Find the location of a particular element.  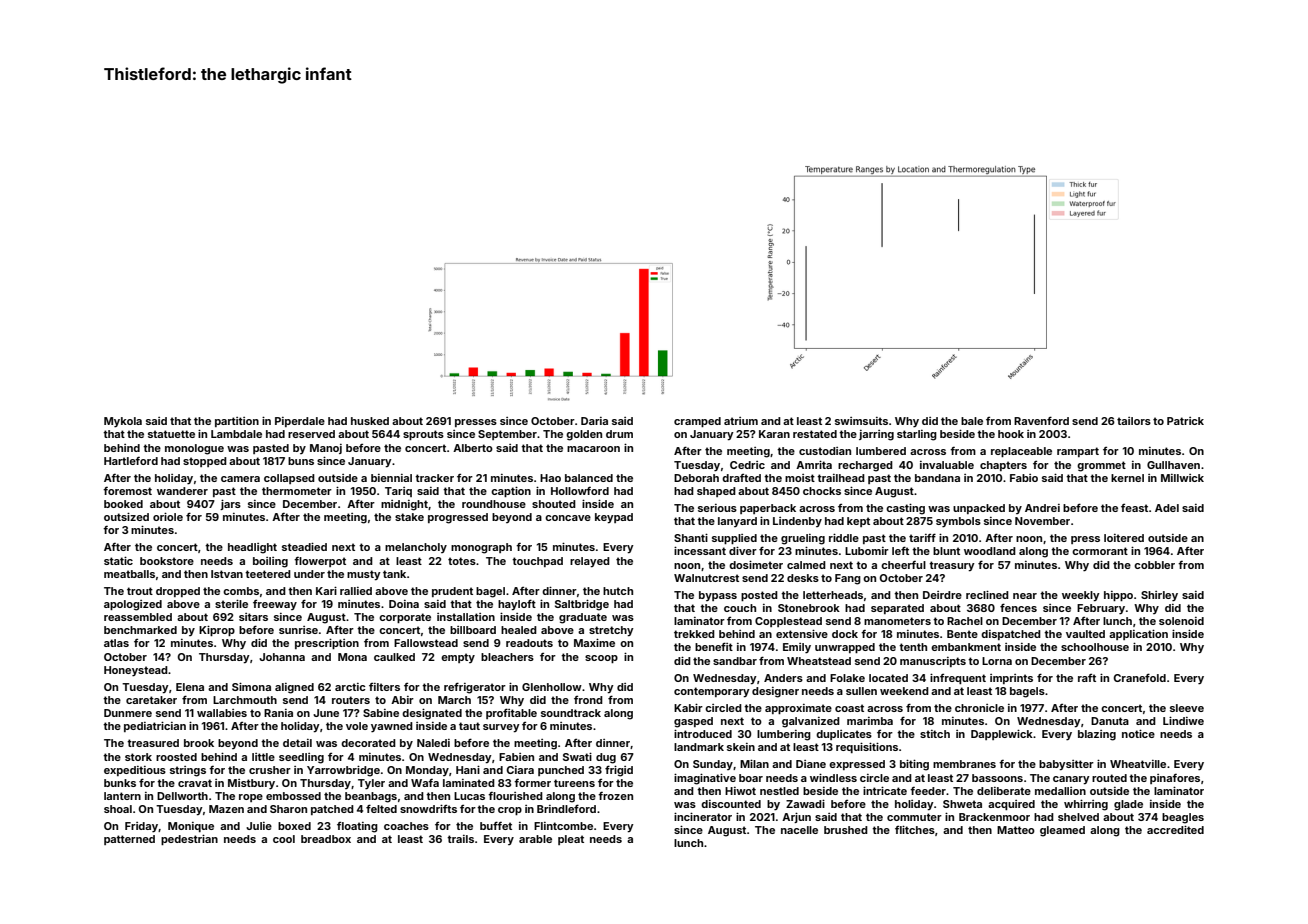

trout is located at coordinates (140, 591).
